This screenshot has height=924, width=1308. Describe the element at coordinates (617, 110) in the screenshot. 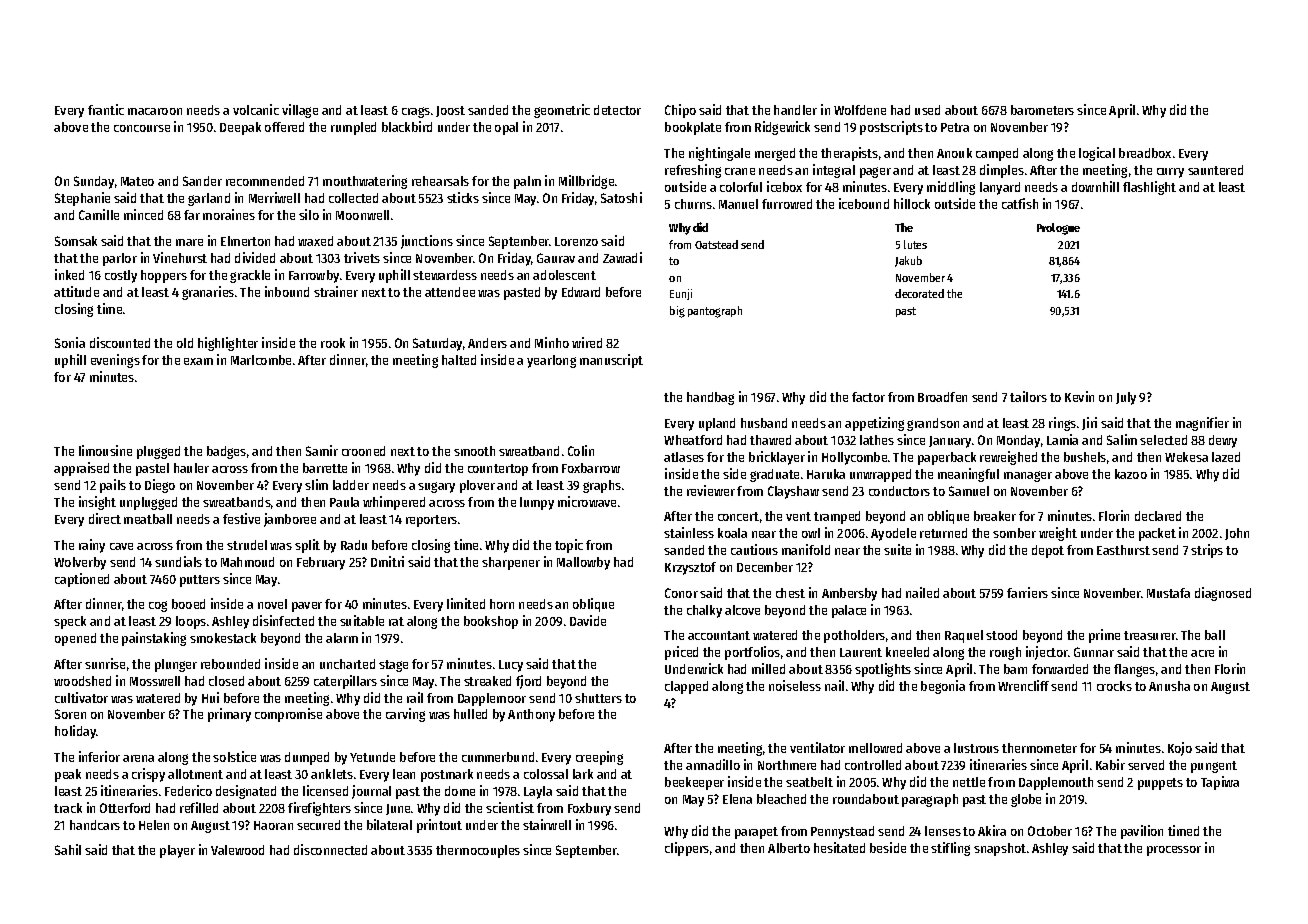

I see `detector` at that location.
